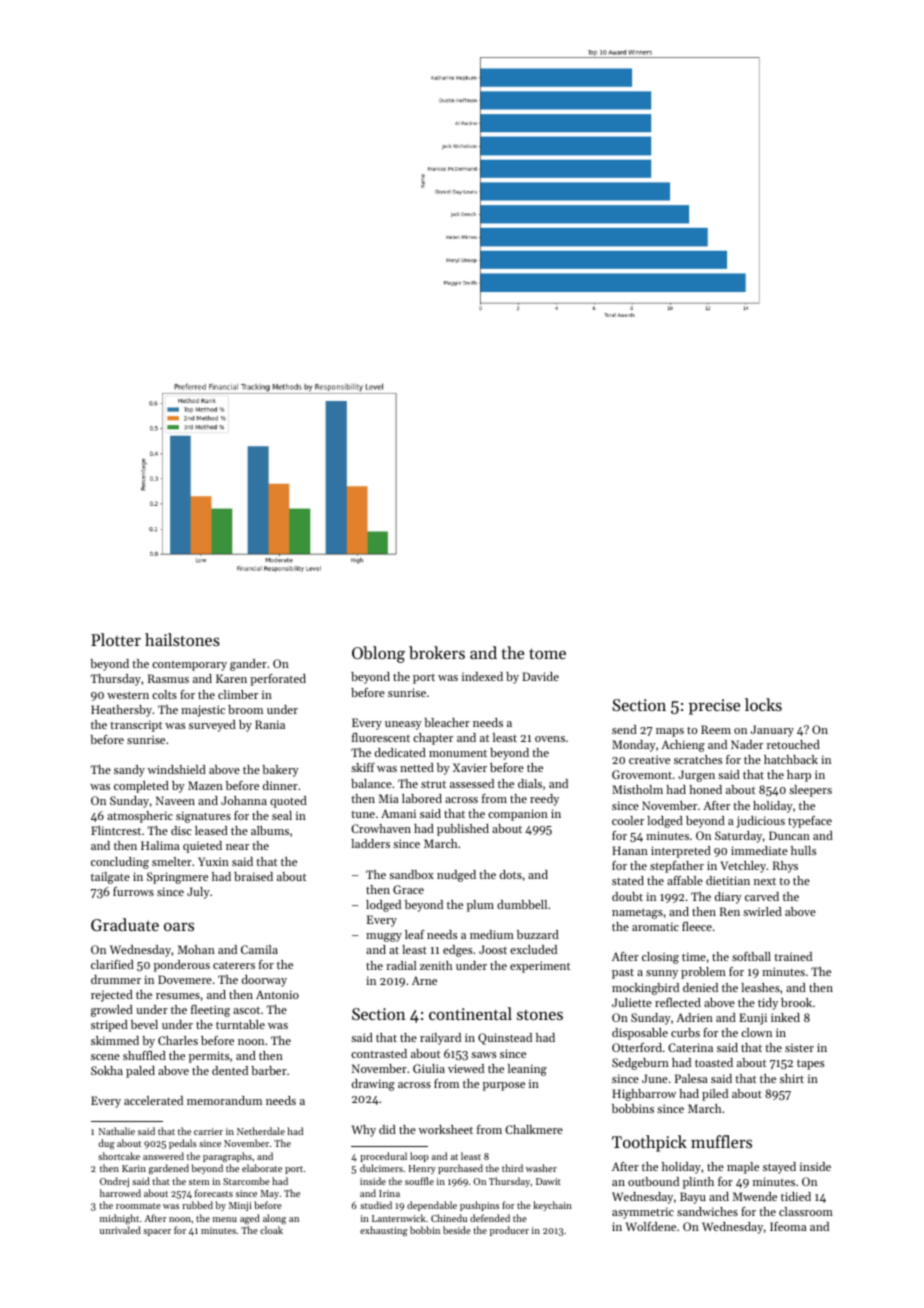  Describe the element at coordinates (371, 783) in the page. I see `balance` at that location.
